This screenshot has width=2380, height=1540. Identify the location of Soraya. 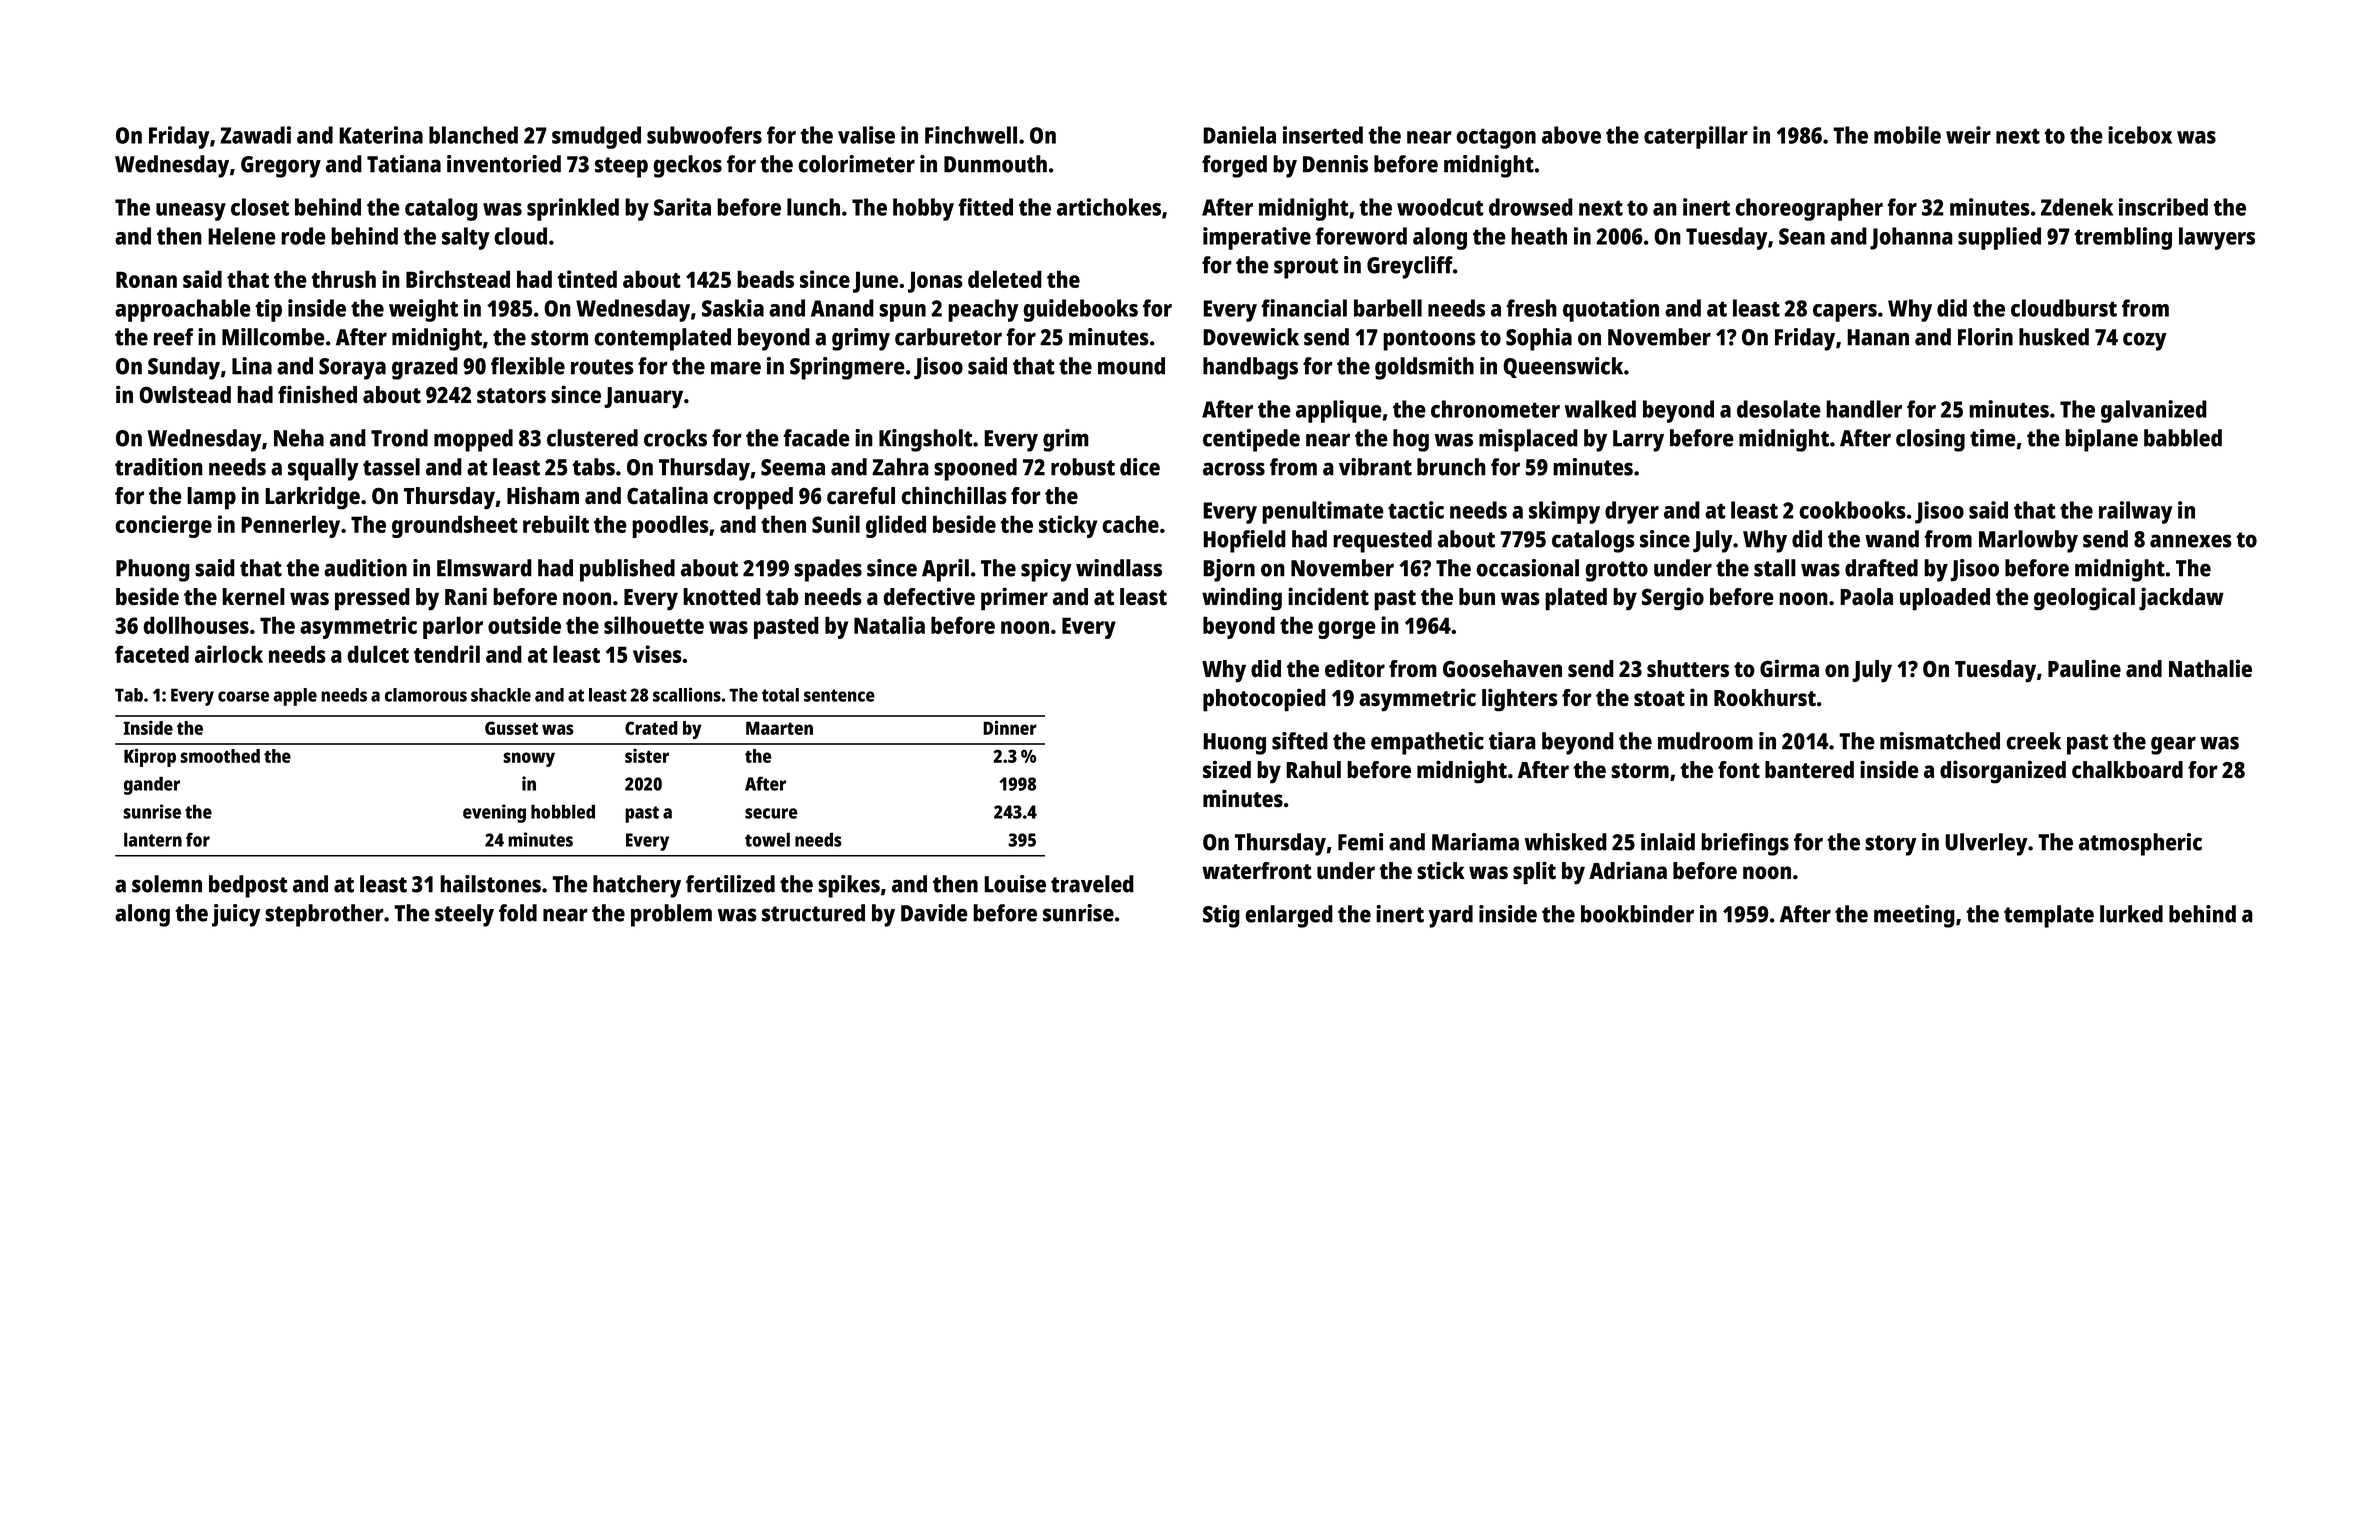
(352, 369).
